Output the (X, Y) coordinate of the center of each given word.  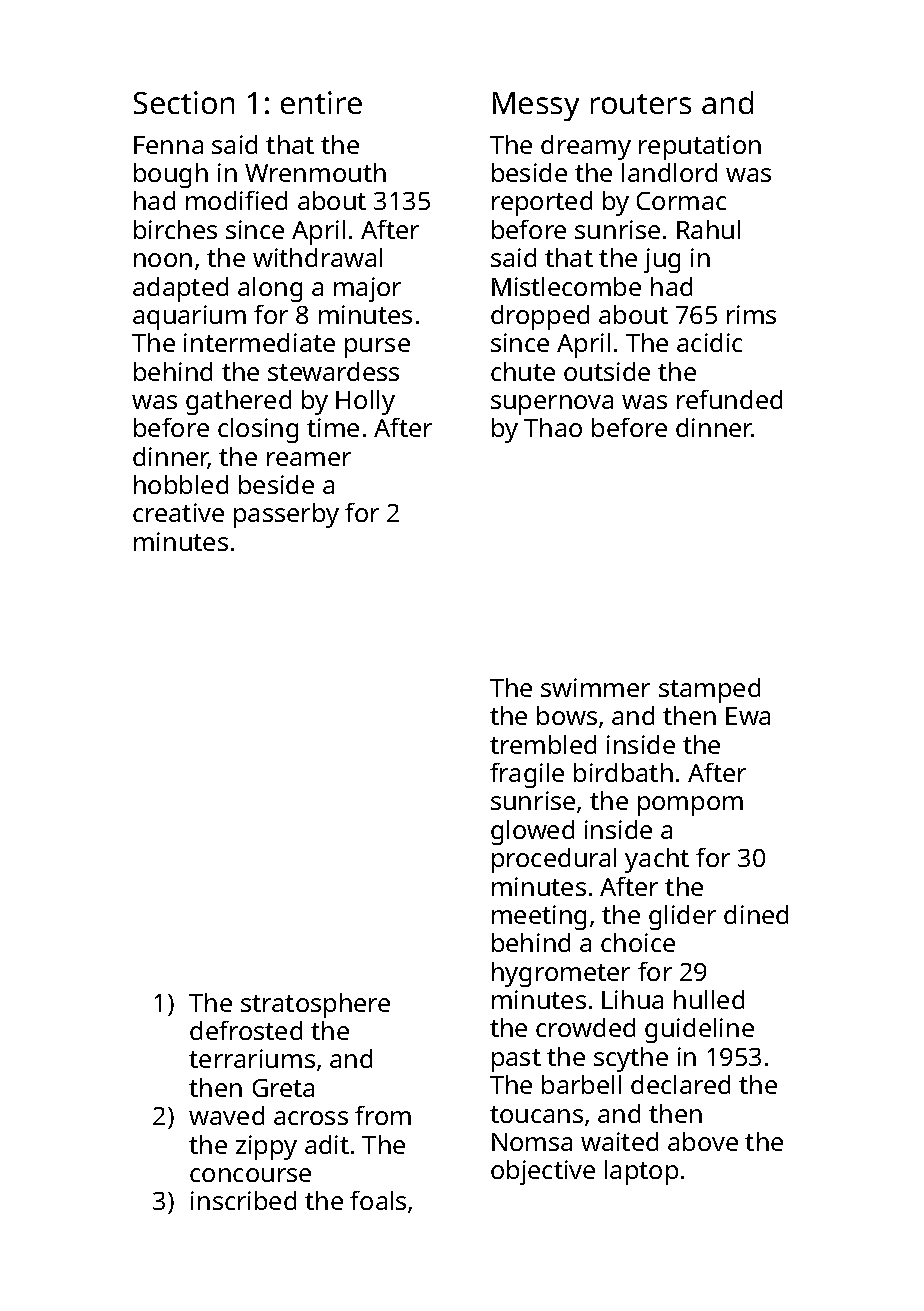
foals (378, 1200)
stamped (709, 690)
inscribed (243, 1200)
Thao (553, 427)
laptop (641, 1172)
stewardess (333, 371)
